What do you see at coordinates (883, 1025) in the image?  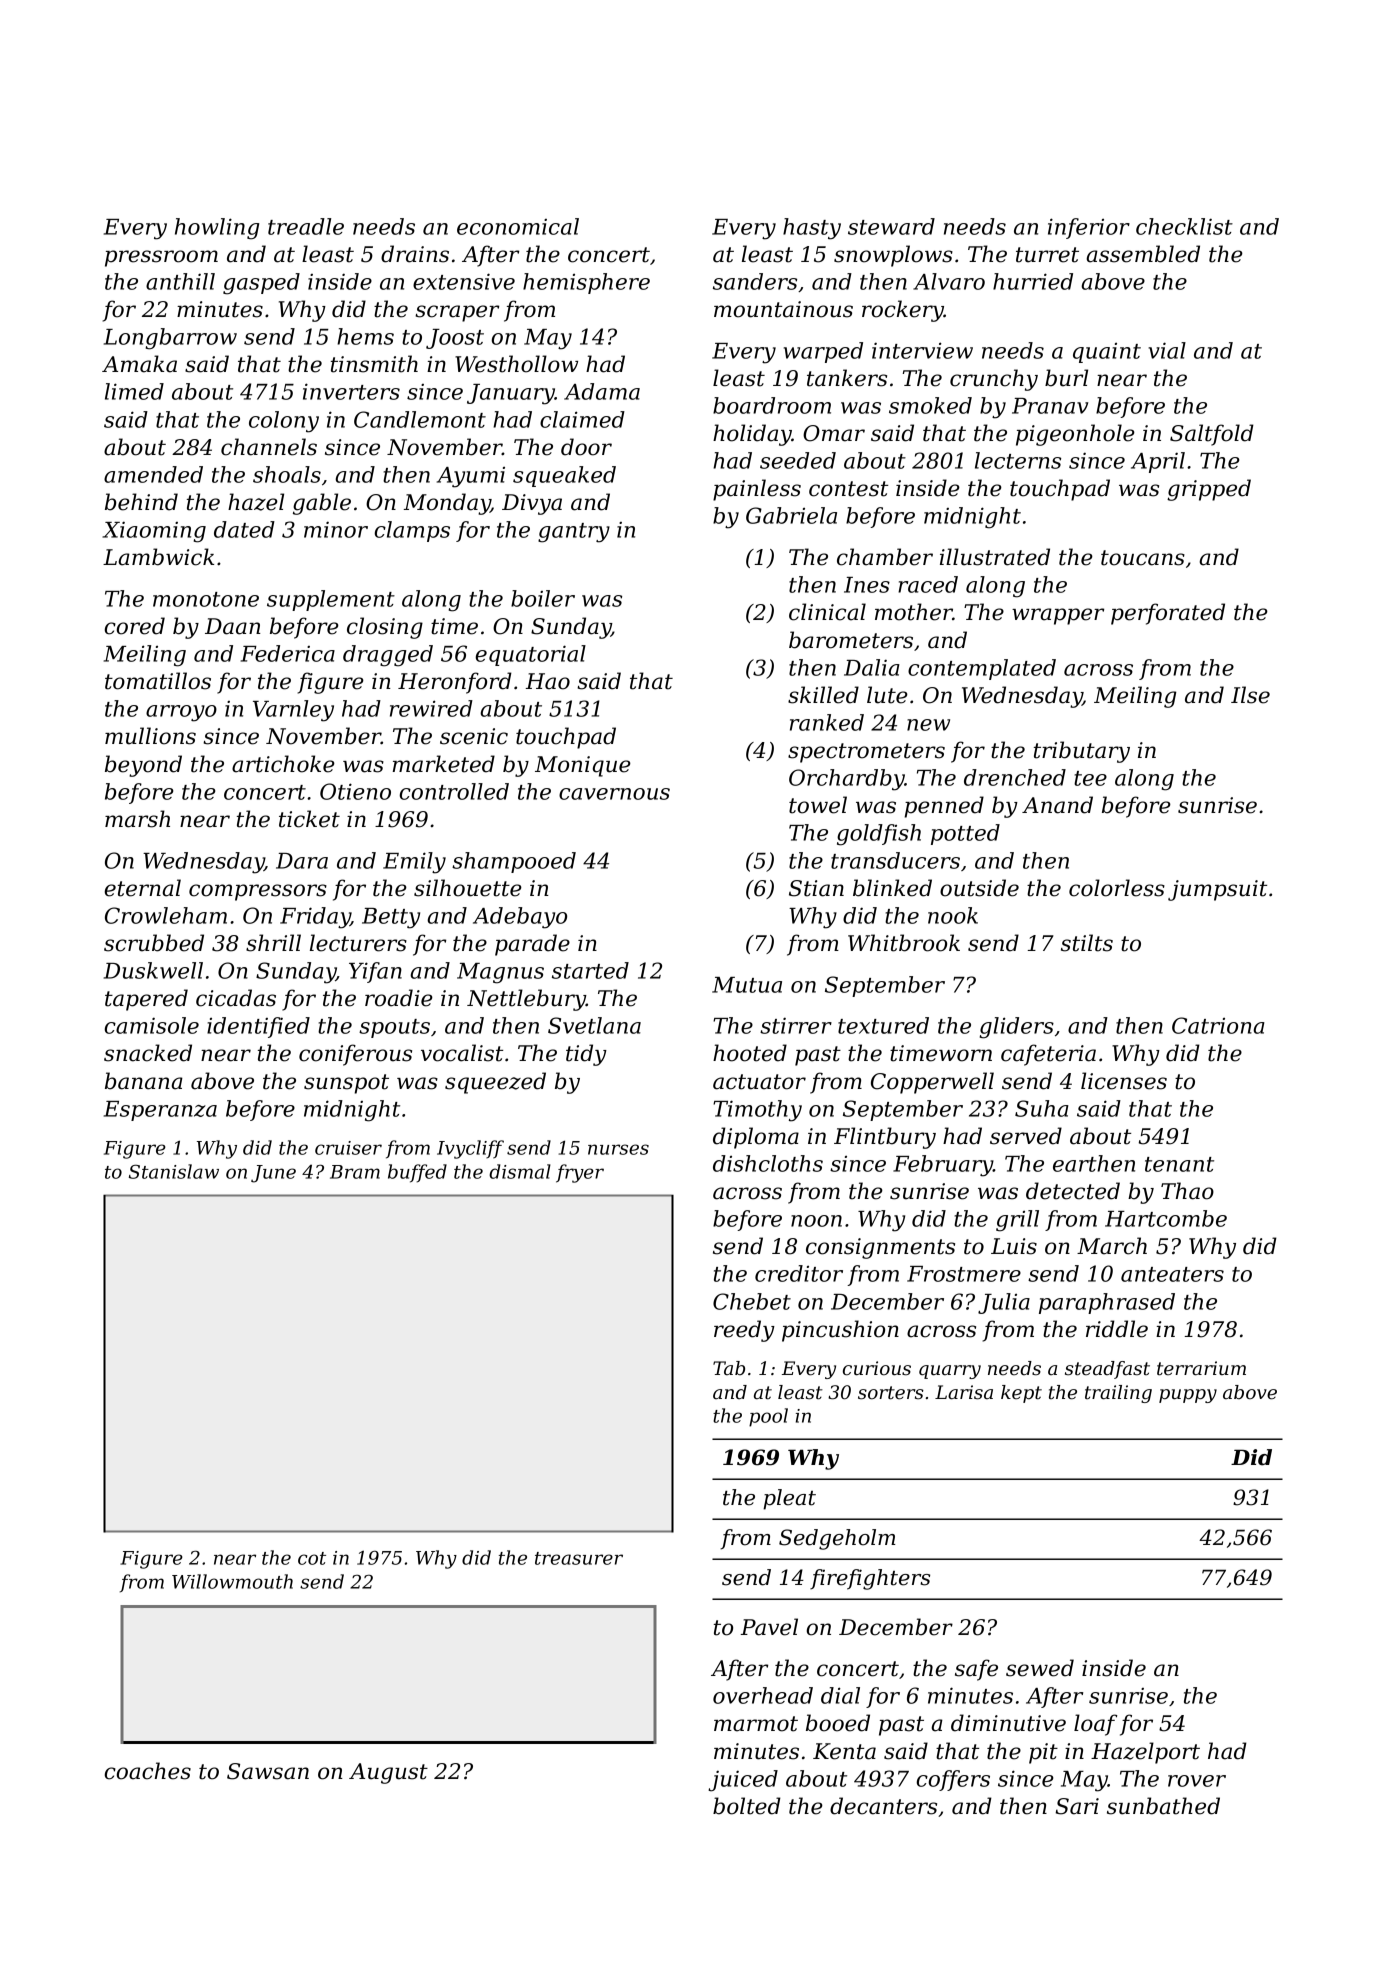 I see `textured` at bounding box center [883, 1025].
